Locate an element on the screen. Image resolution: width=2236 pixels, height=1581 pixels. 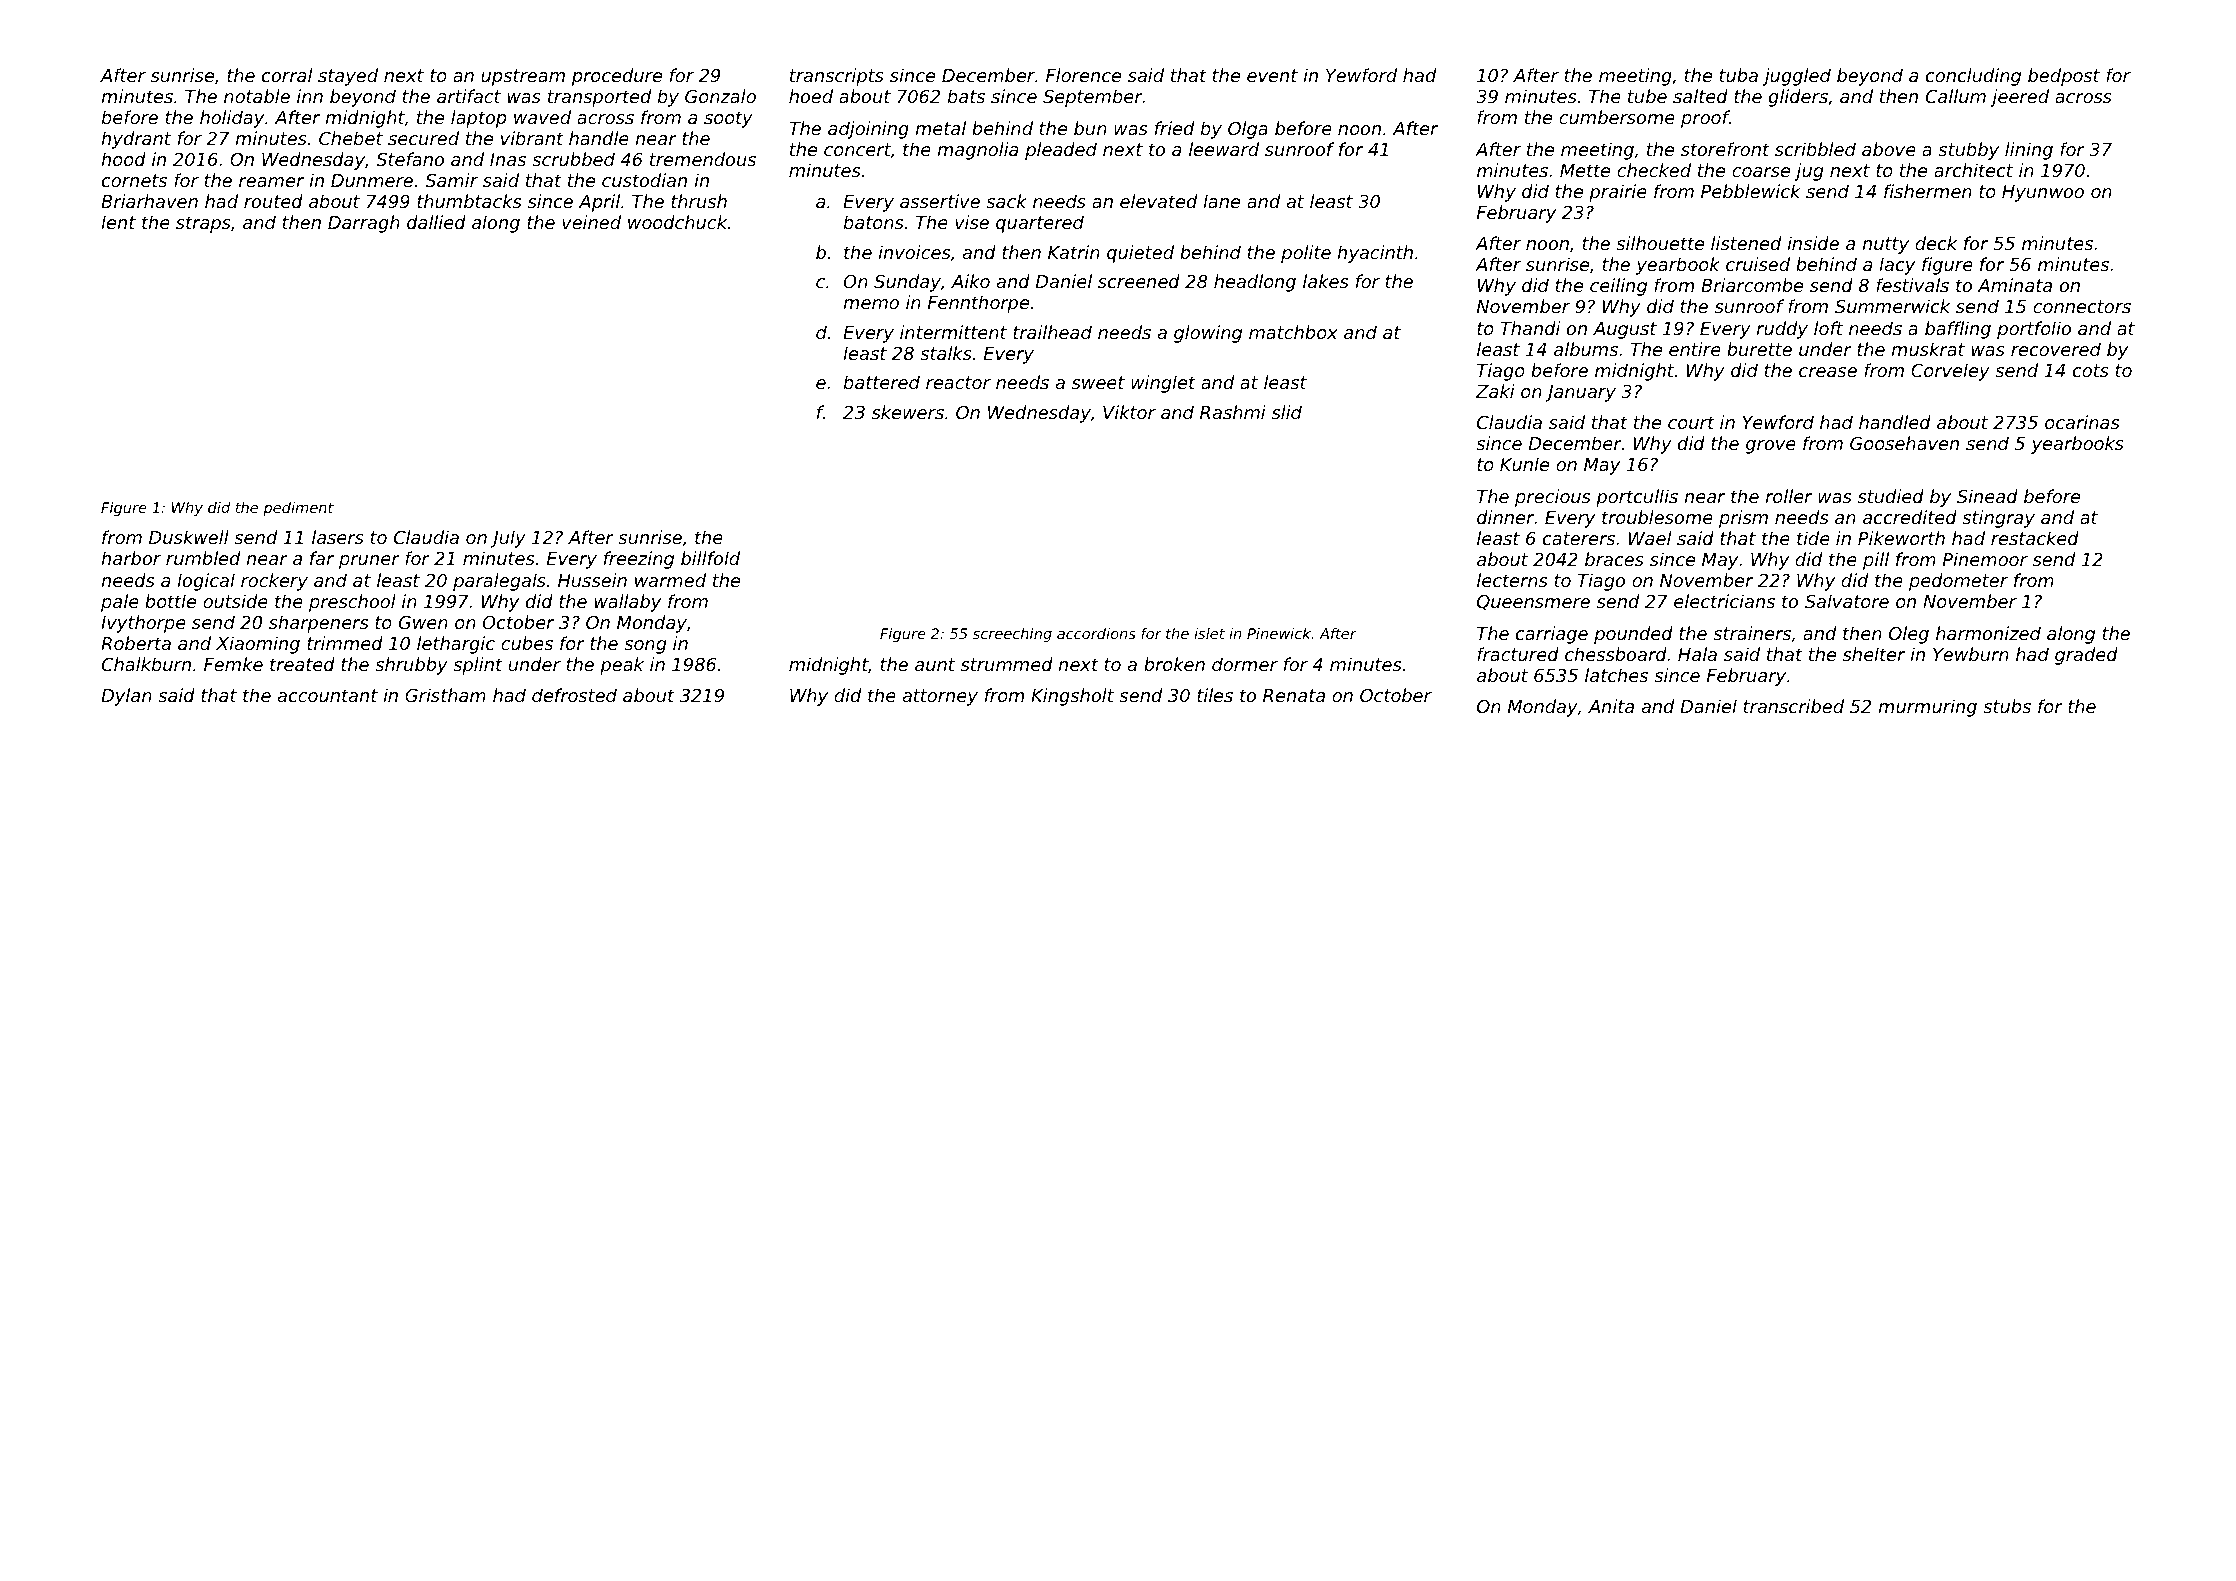
notable is located at coordinates (257, 96).
